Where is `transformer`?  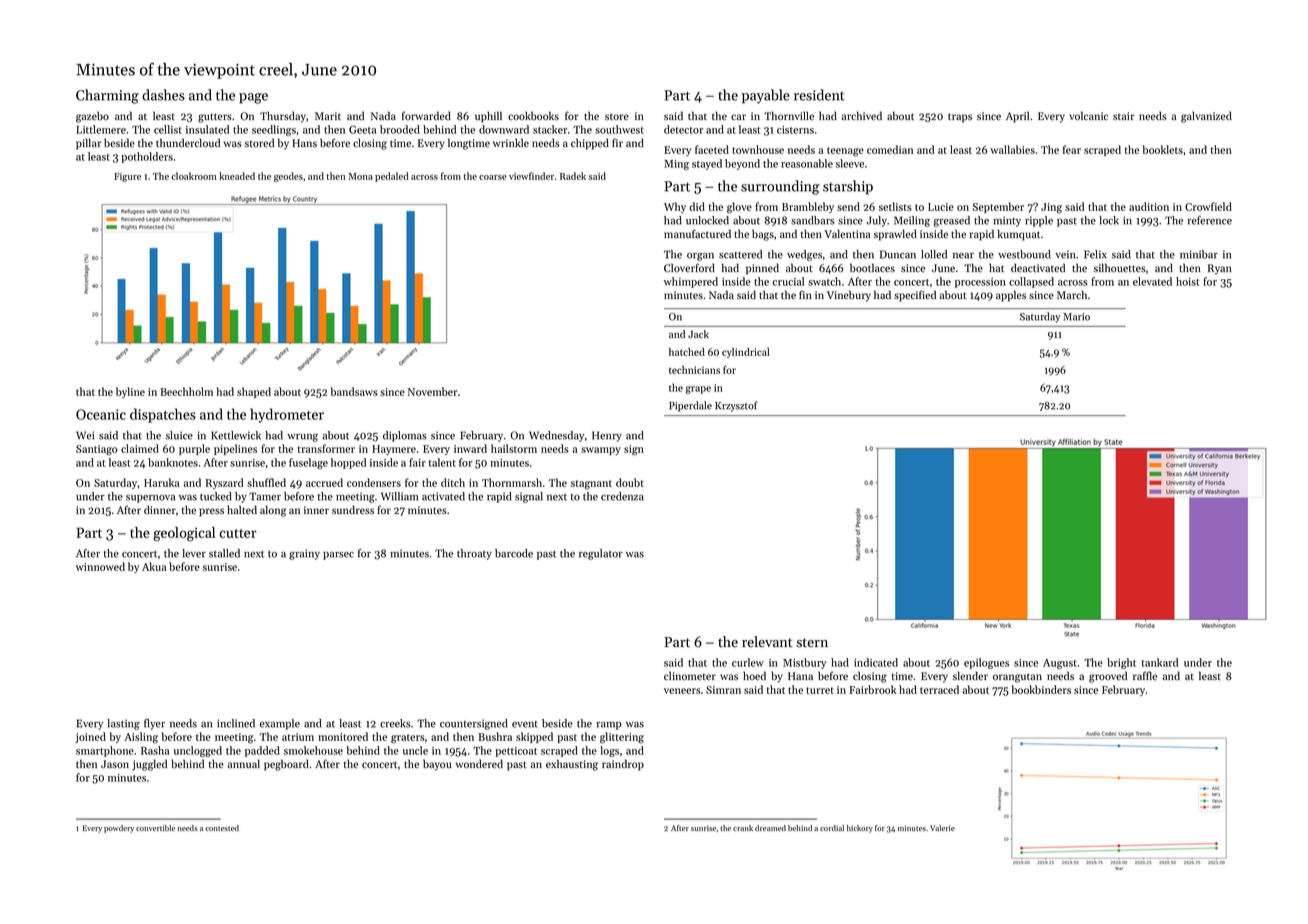 transformer is located at coordinates (326, 448).
